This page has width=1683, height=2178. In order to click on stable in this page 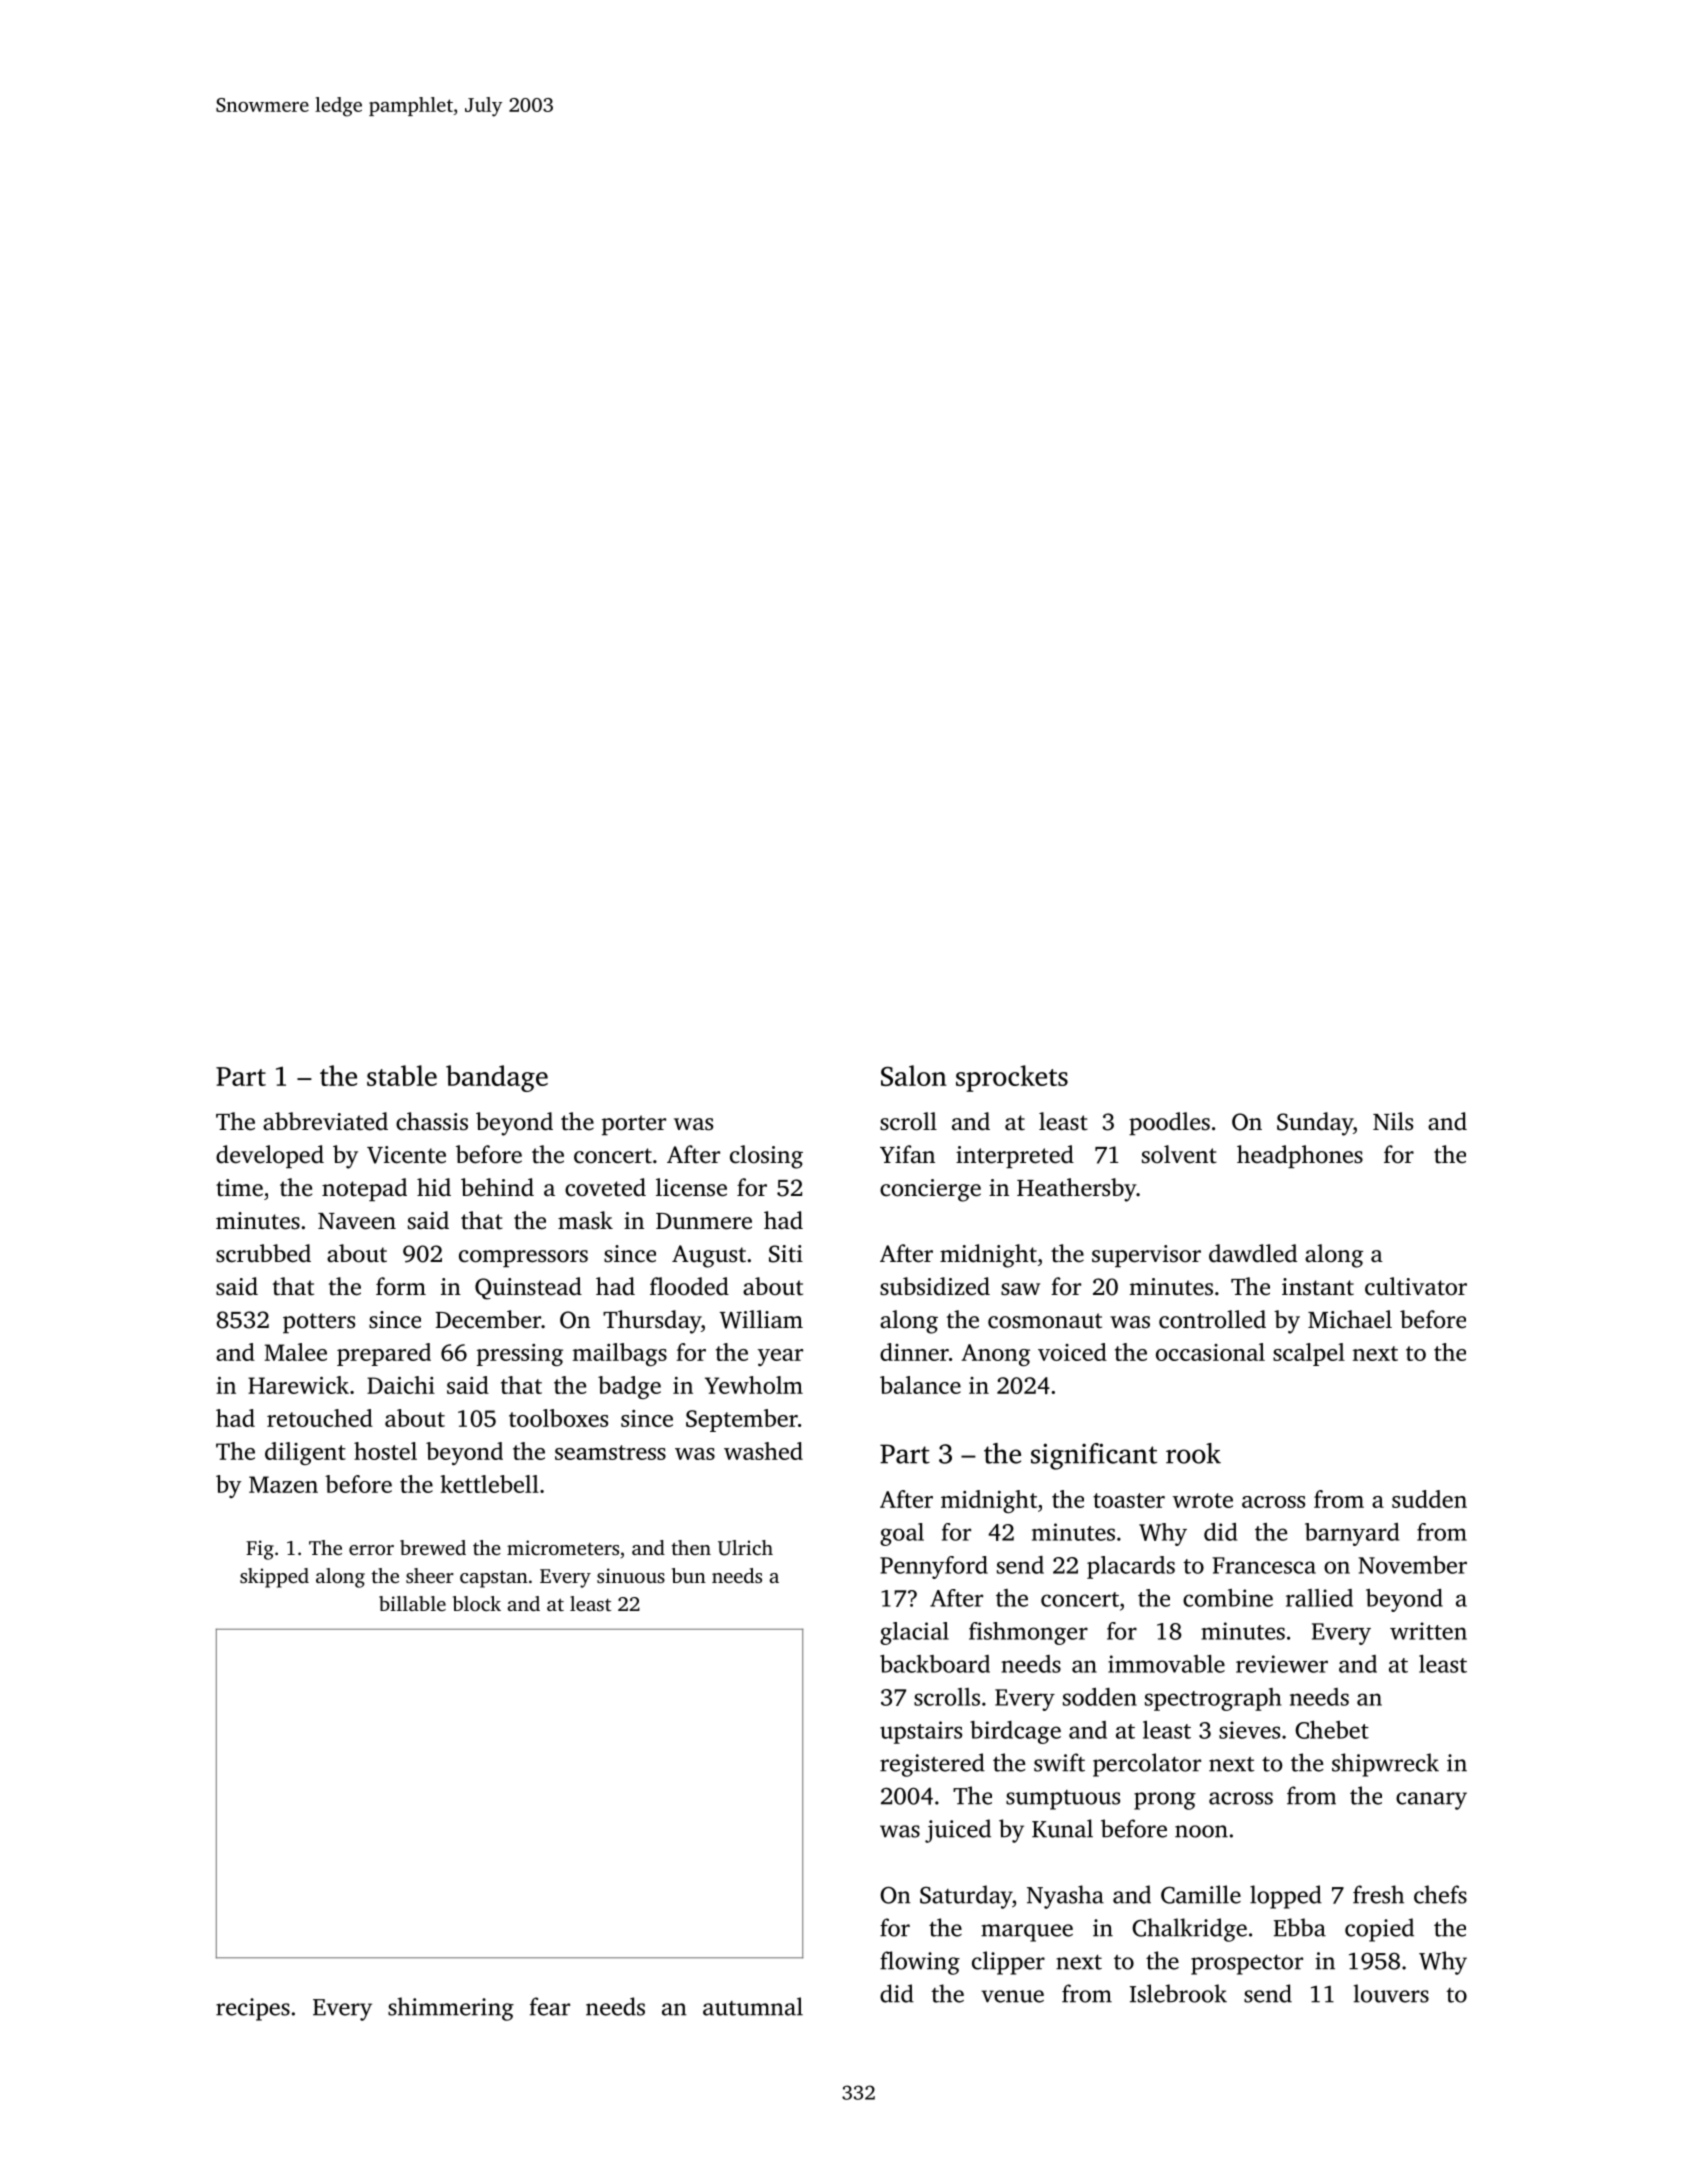, I will do `click(402, 1075)`.
